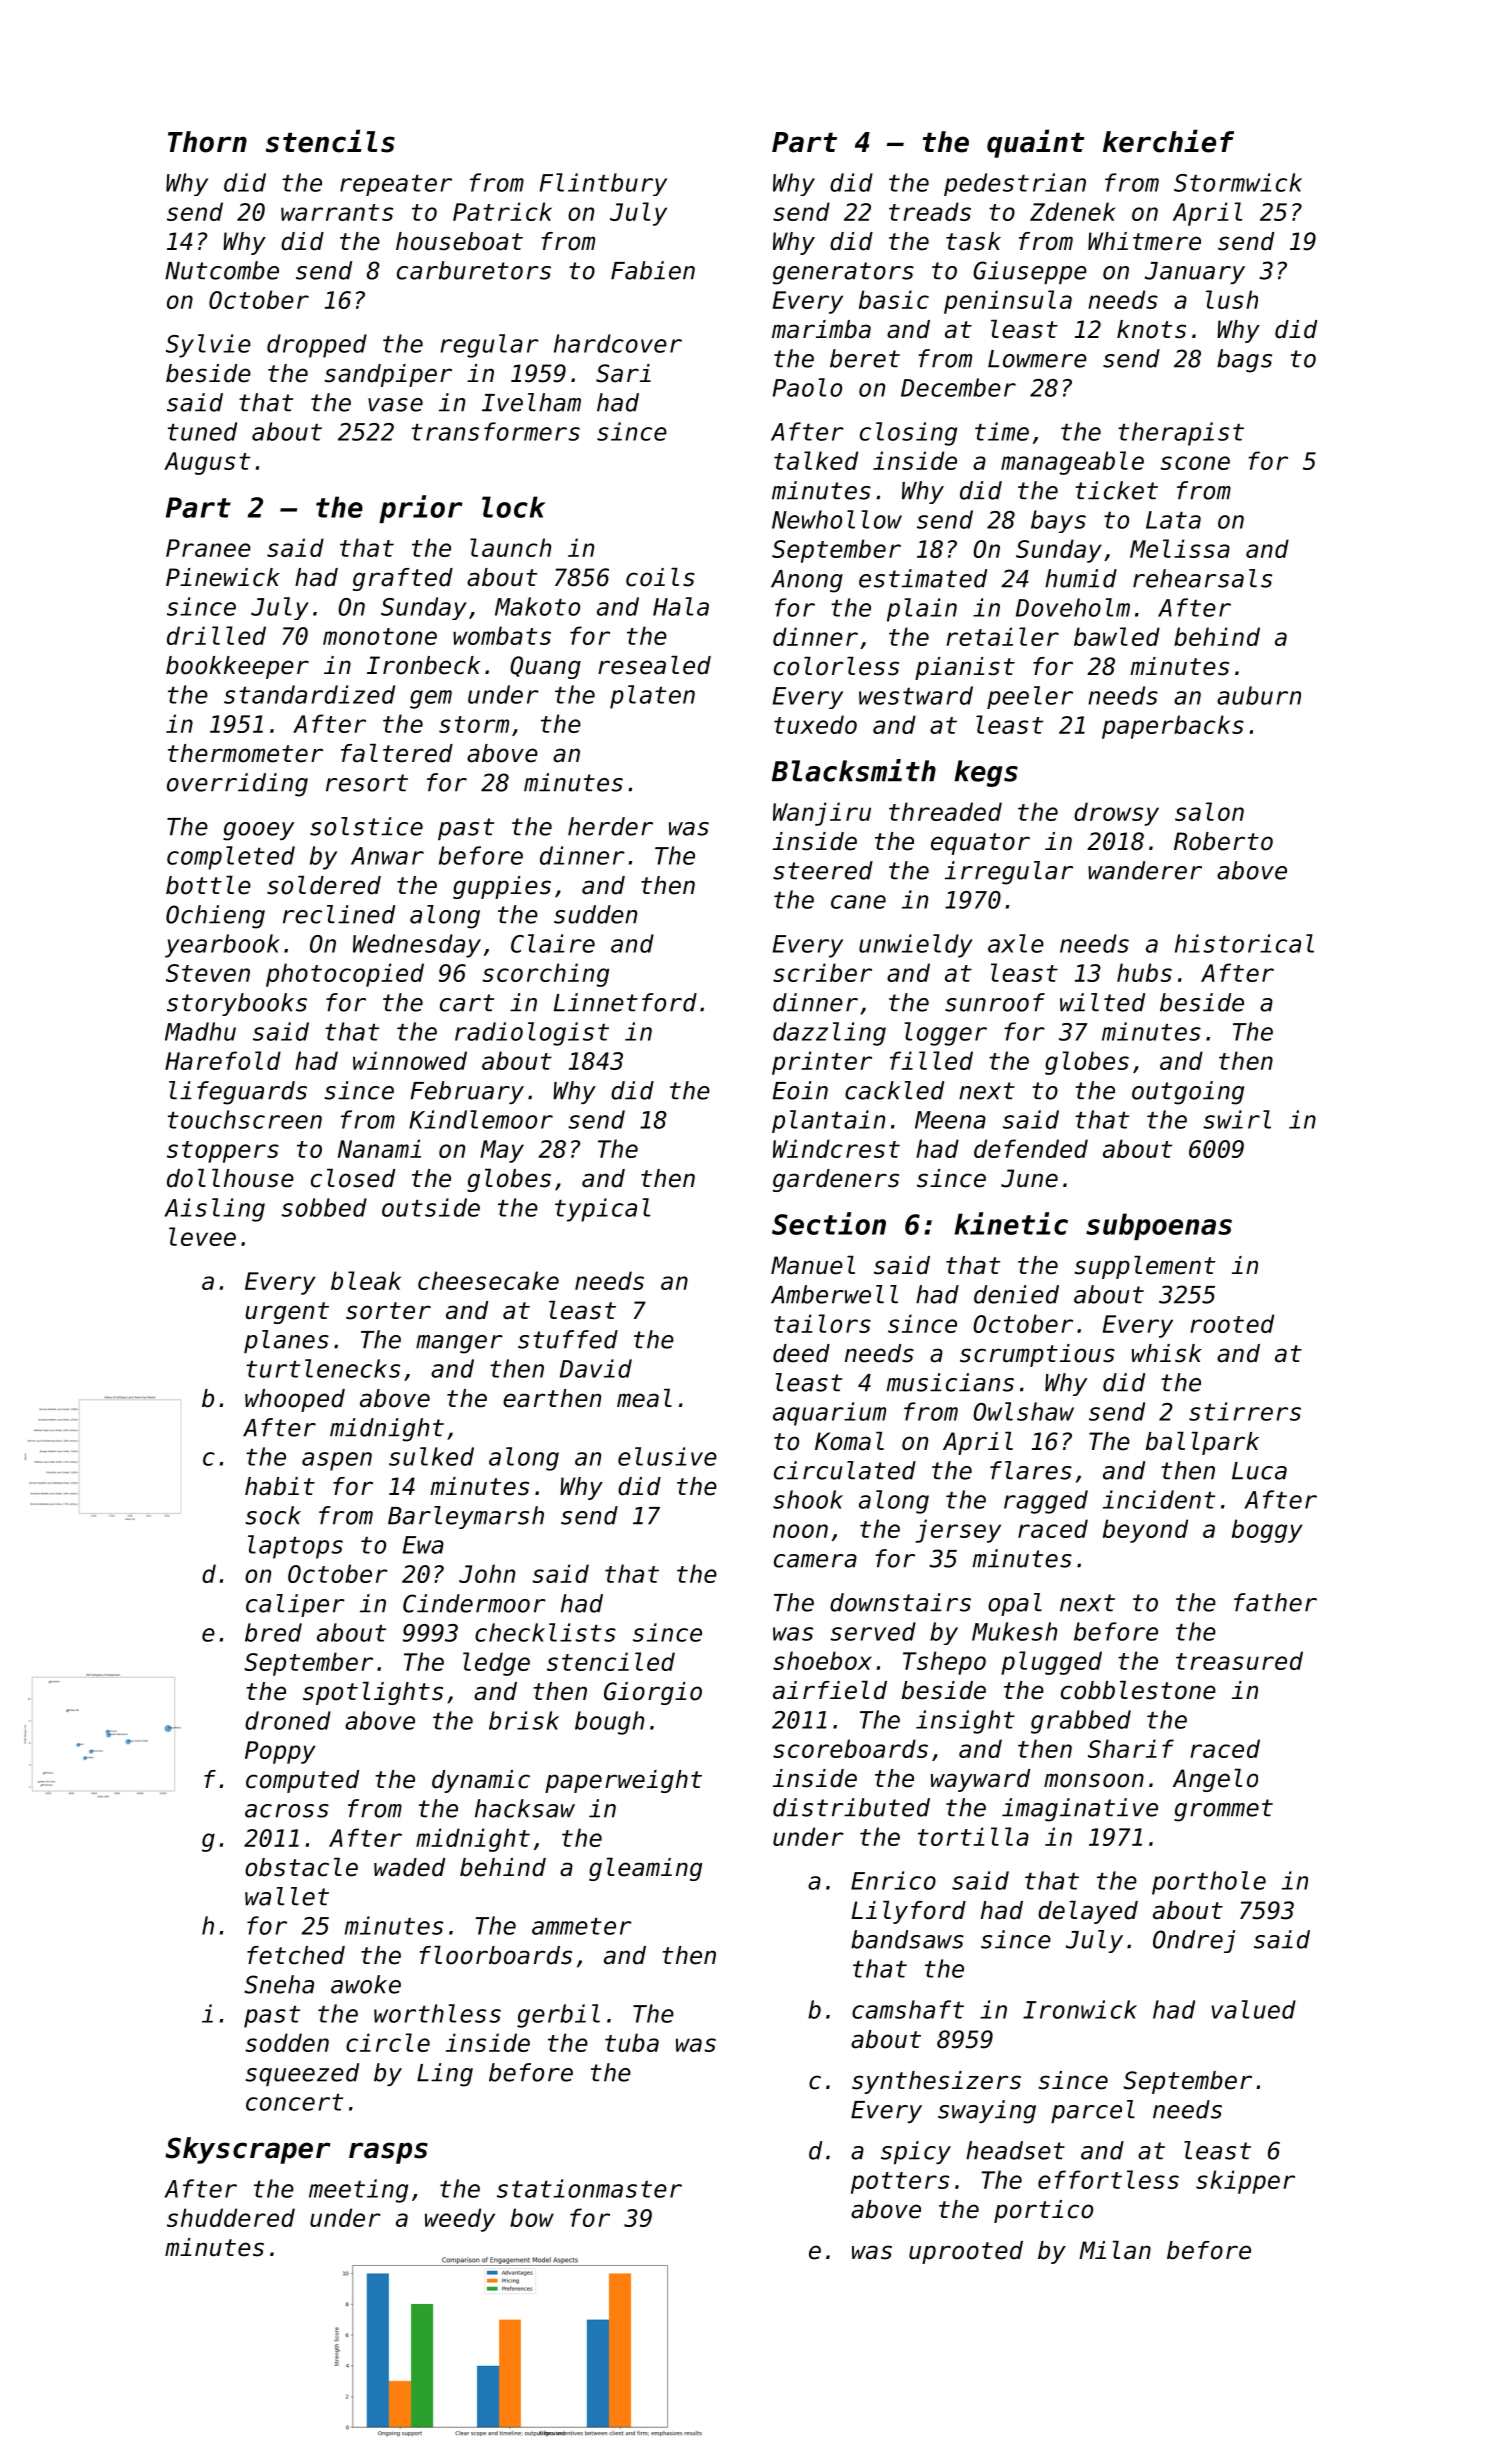 The image size is (1496, 2464). Describe the element at coordinates (1080, 2009) in the screenshot. I see `Ironwick` at that location.
